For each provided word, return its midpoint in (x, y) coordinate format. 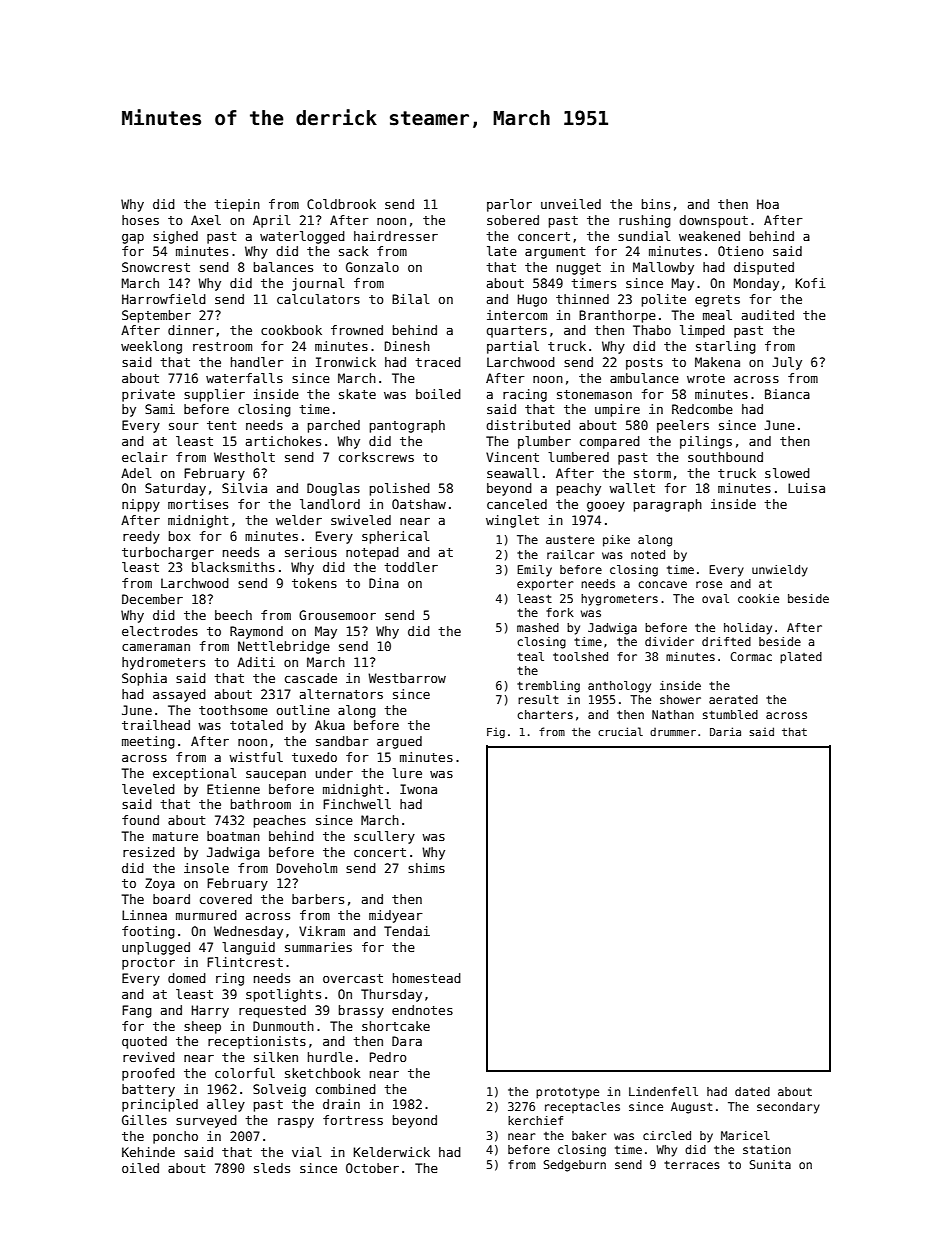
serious (311, 552)
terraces (692, 1164)
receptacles (582, 1108)
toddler (411, 567)
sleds (272, 1168)
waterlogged (302, 237)
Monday (756, 284)
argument (555, 253)
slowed (787, 473)
